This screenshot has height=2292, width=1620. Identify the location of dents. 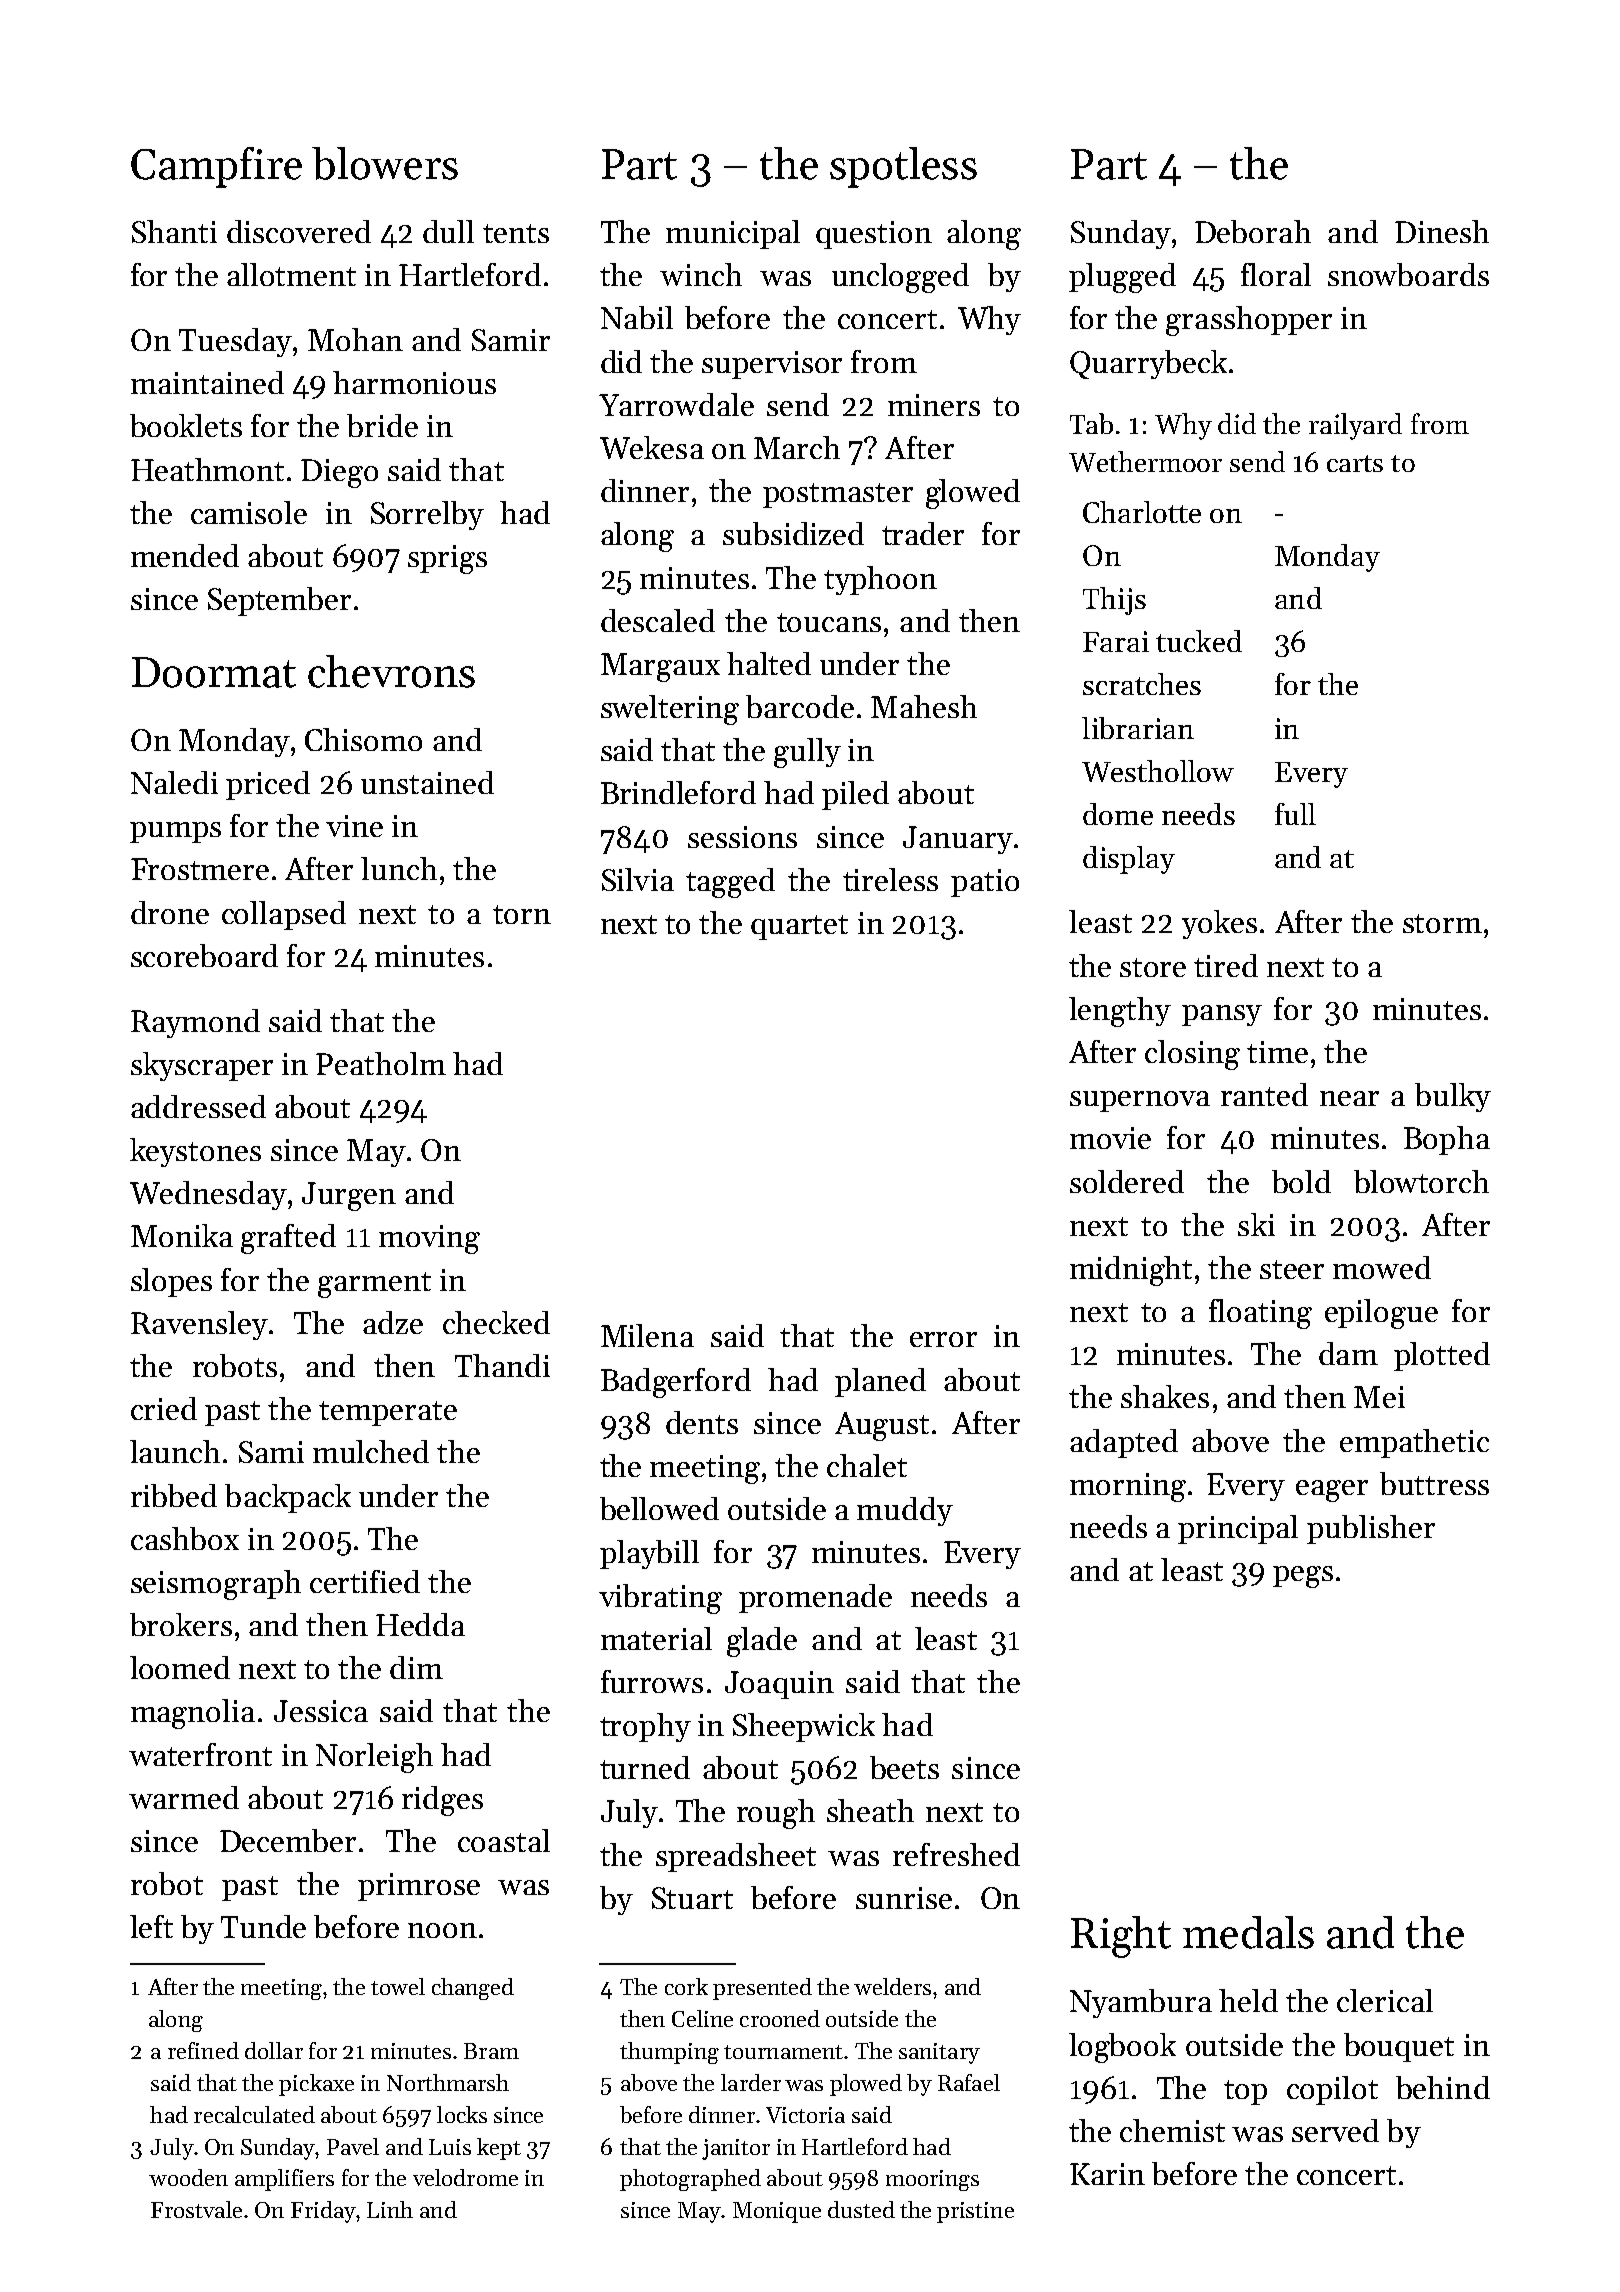
(702, 1422).
